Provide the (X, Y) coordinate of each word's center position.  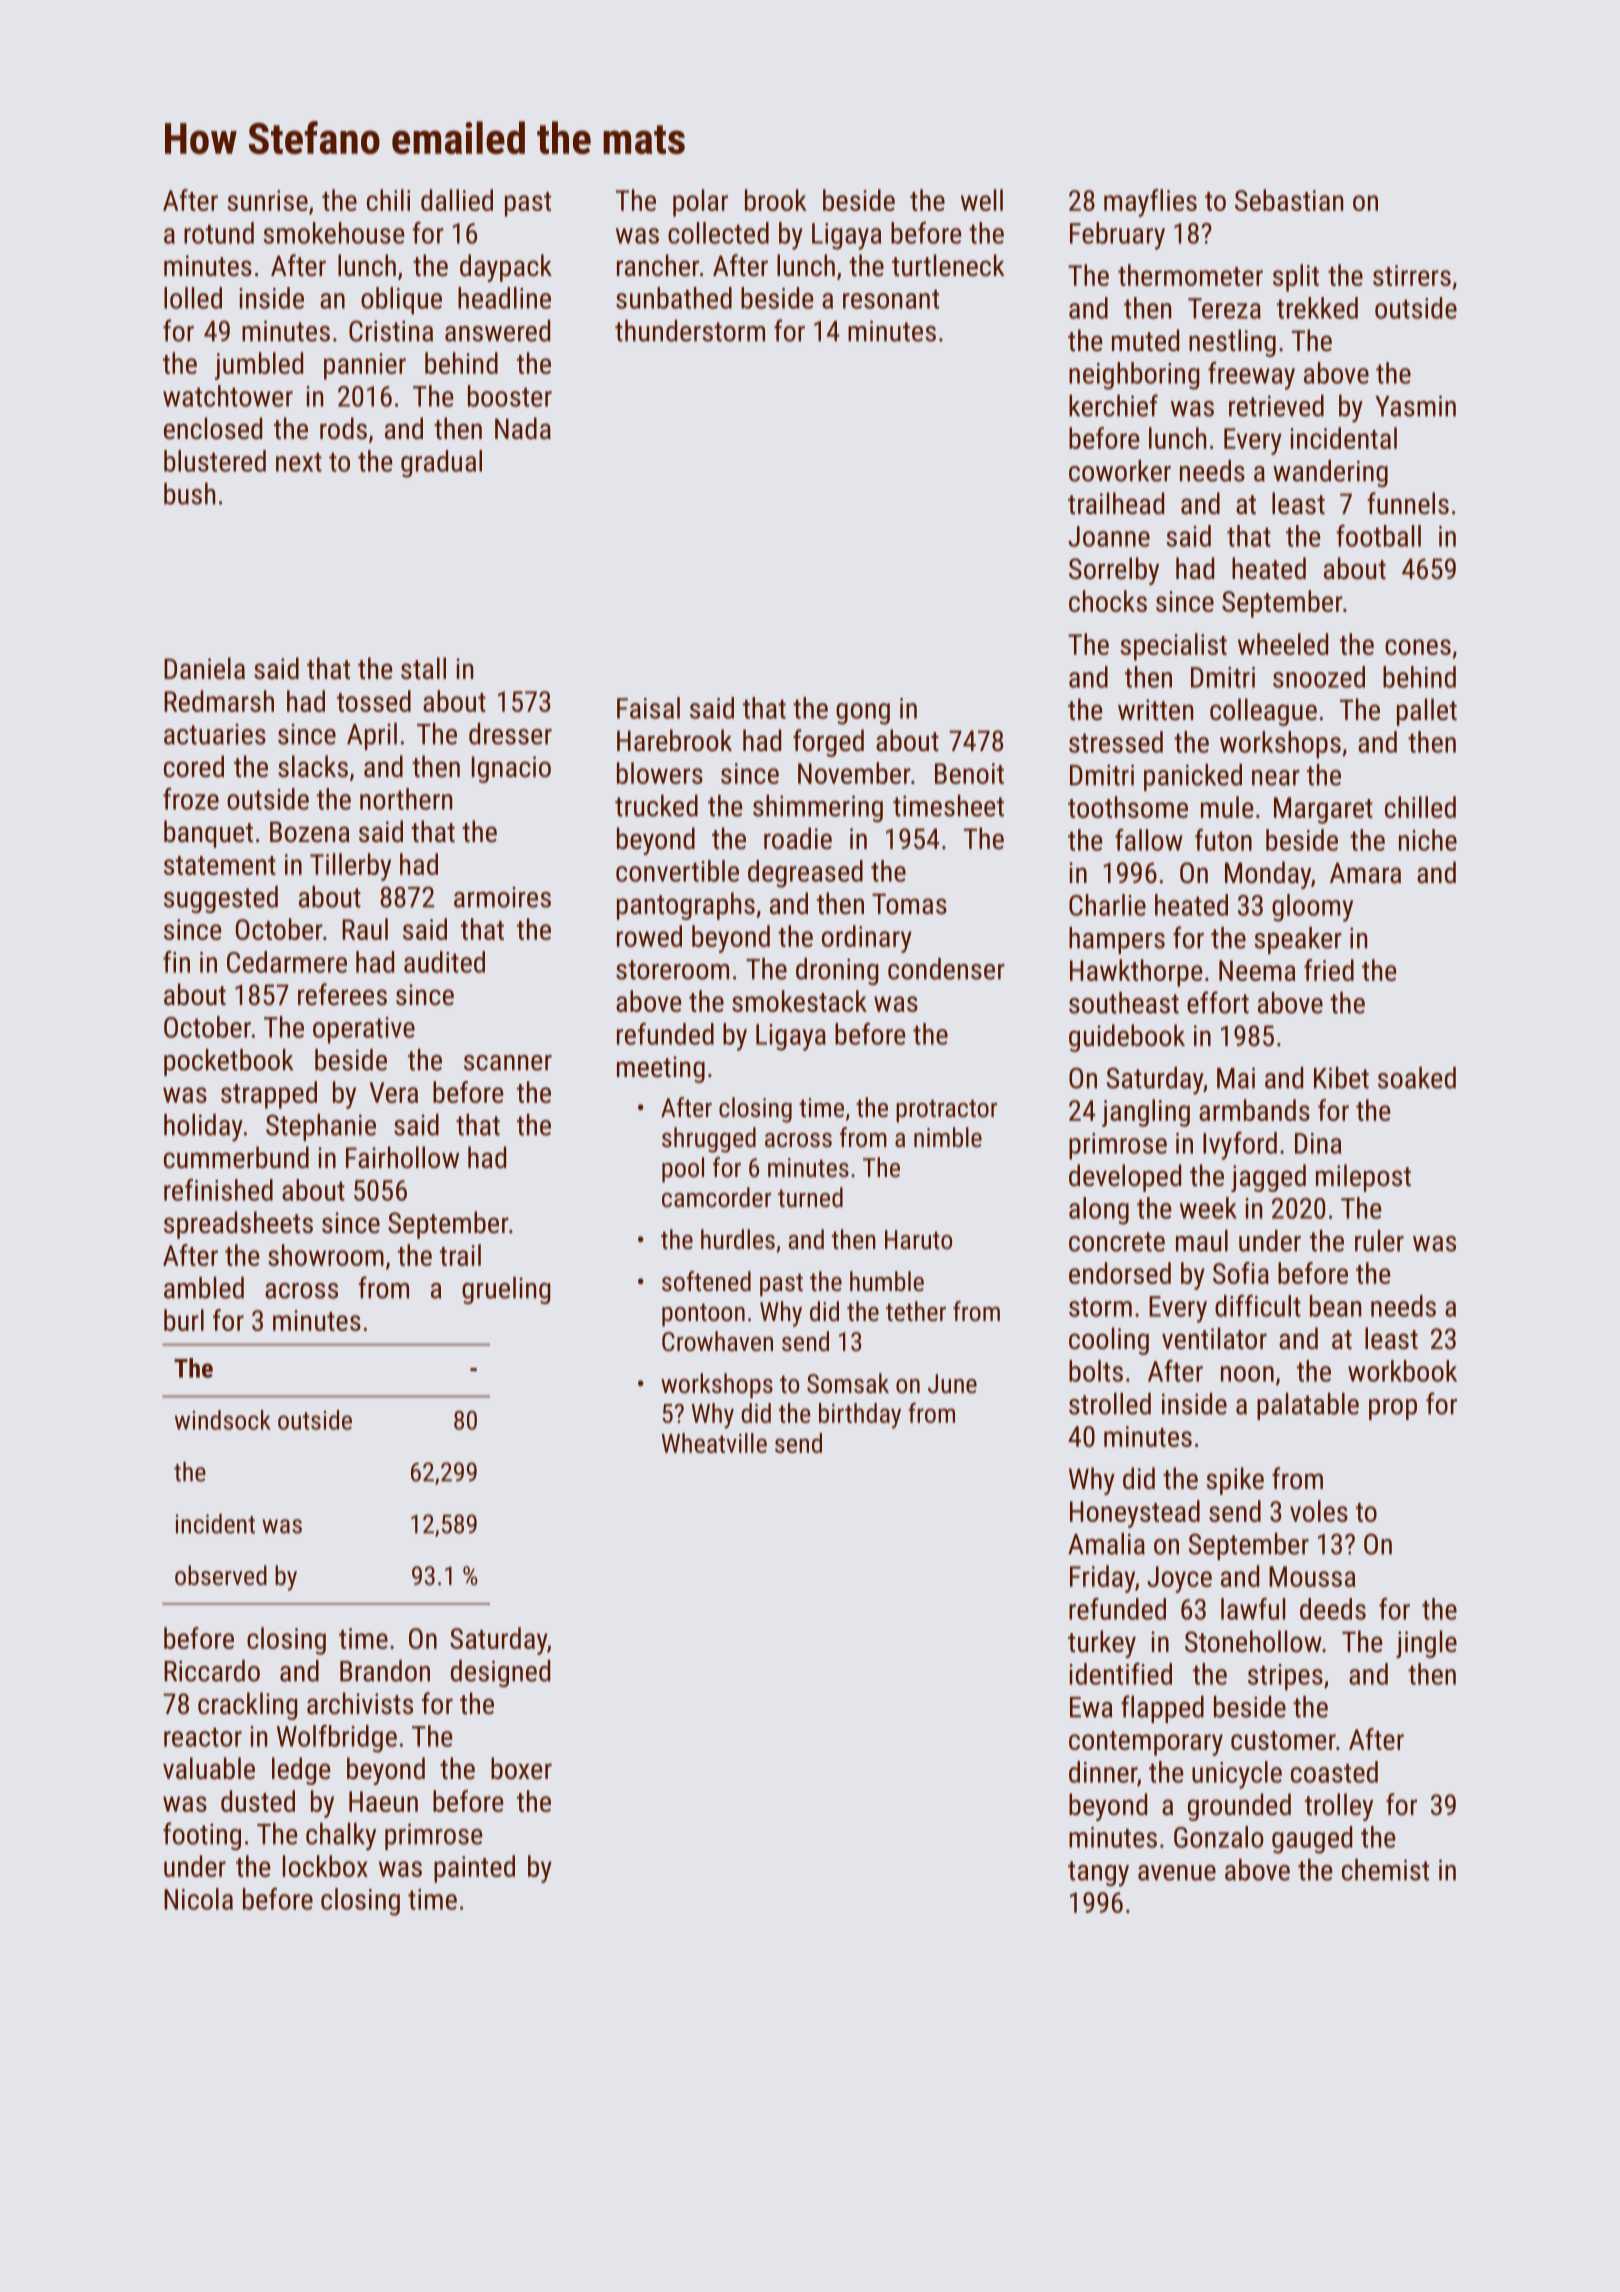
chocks (1108, 601)
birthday (860, 1416)
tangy (1098, 1874)
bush (189, 494)
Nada (523, 428)
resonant (891, 299)
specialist (1173, 647)
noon (1247, 1374)
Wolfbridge (337, 1739)
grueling (506, 1290)
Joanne (1109, 536)
